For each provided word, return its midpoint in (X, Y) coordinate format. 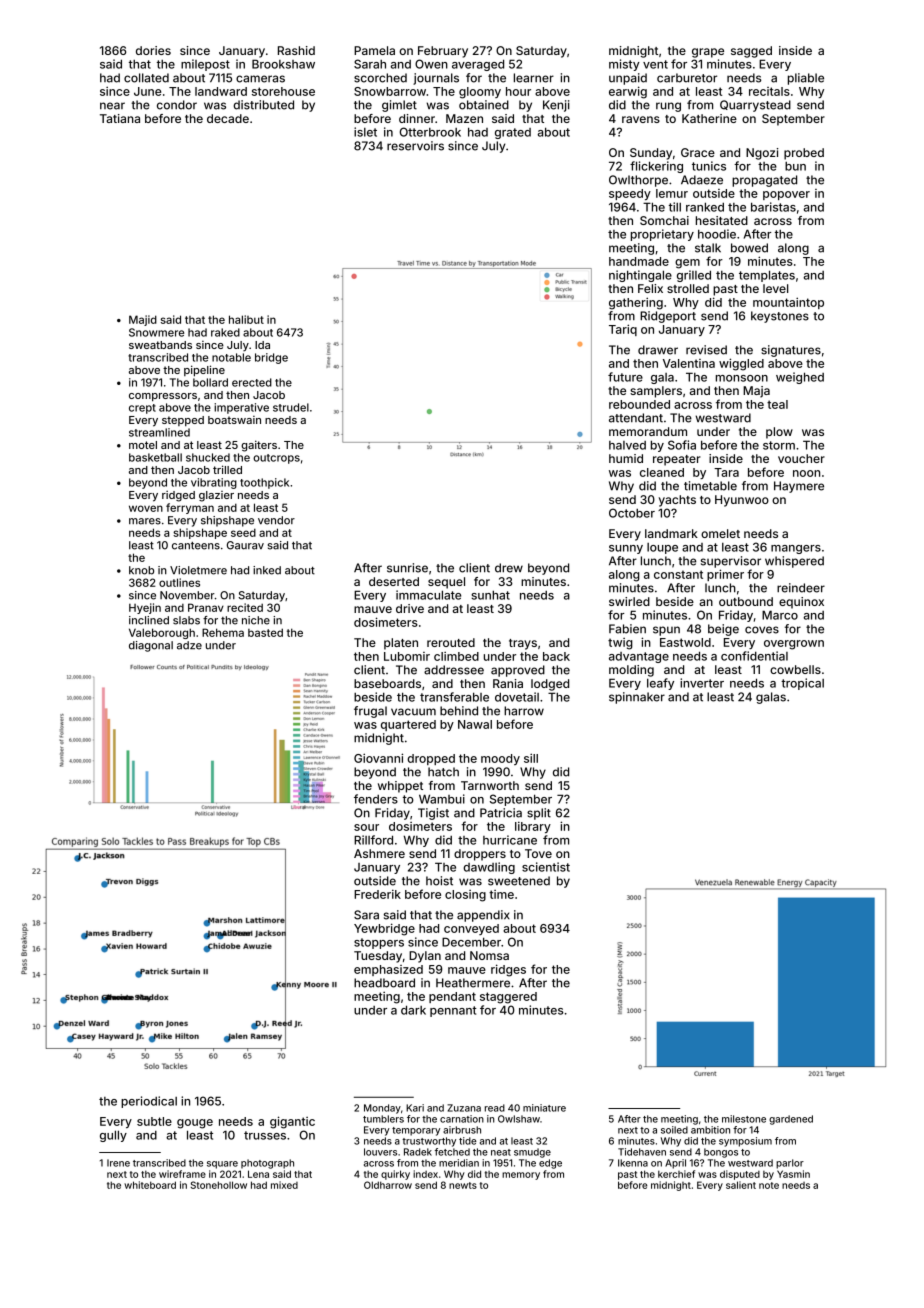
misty (624, 65)
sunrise (407, 568)
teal (777, 404)
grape (708, 53)
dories (153, 50)
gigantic (292, 1122)
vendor (276, 520)
